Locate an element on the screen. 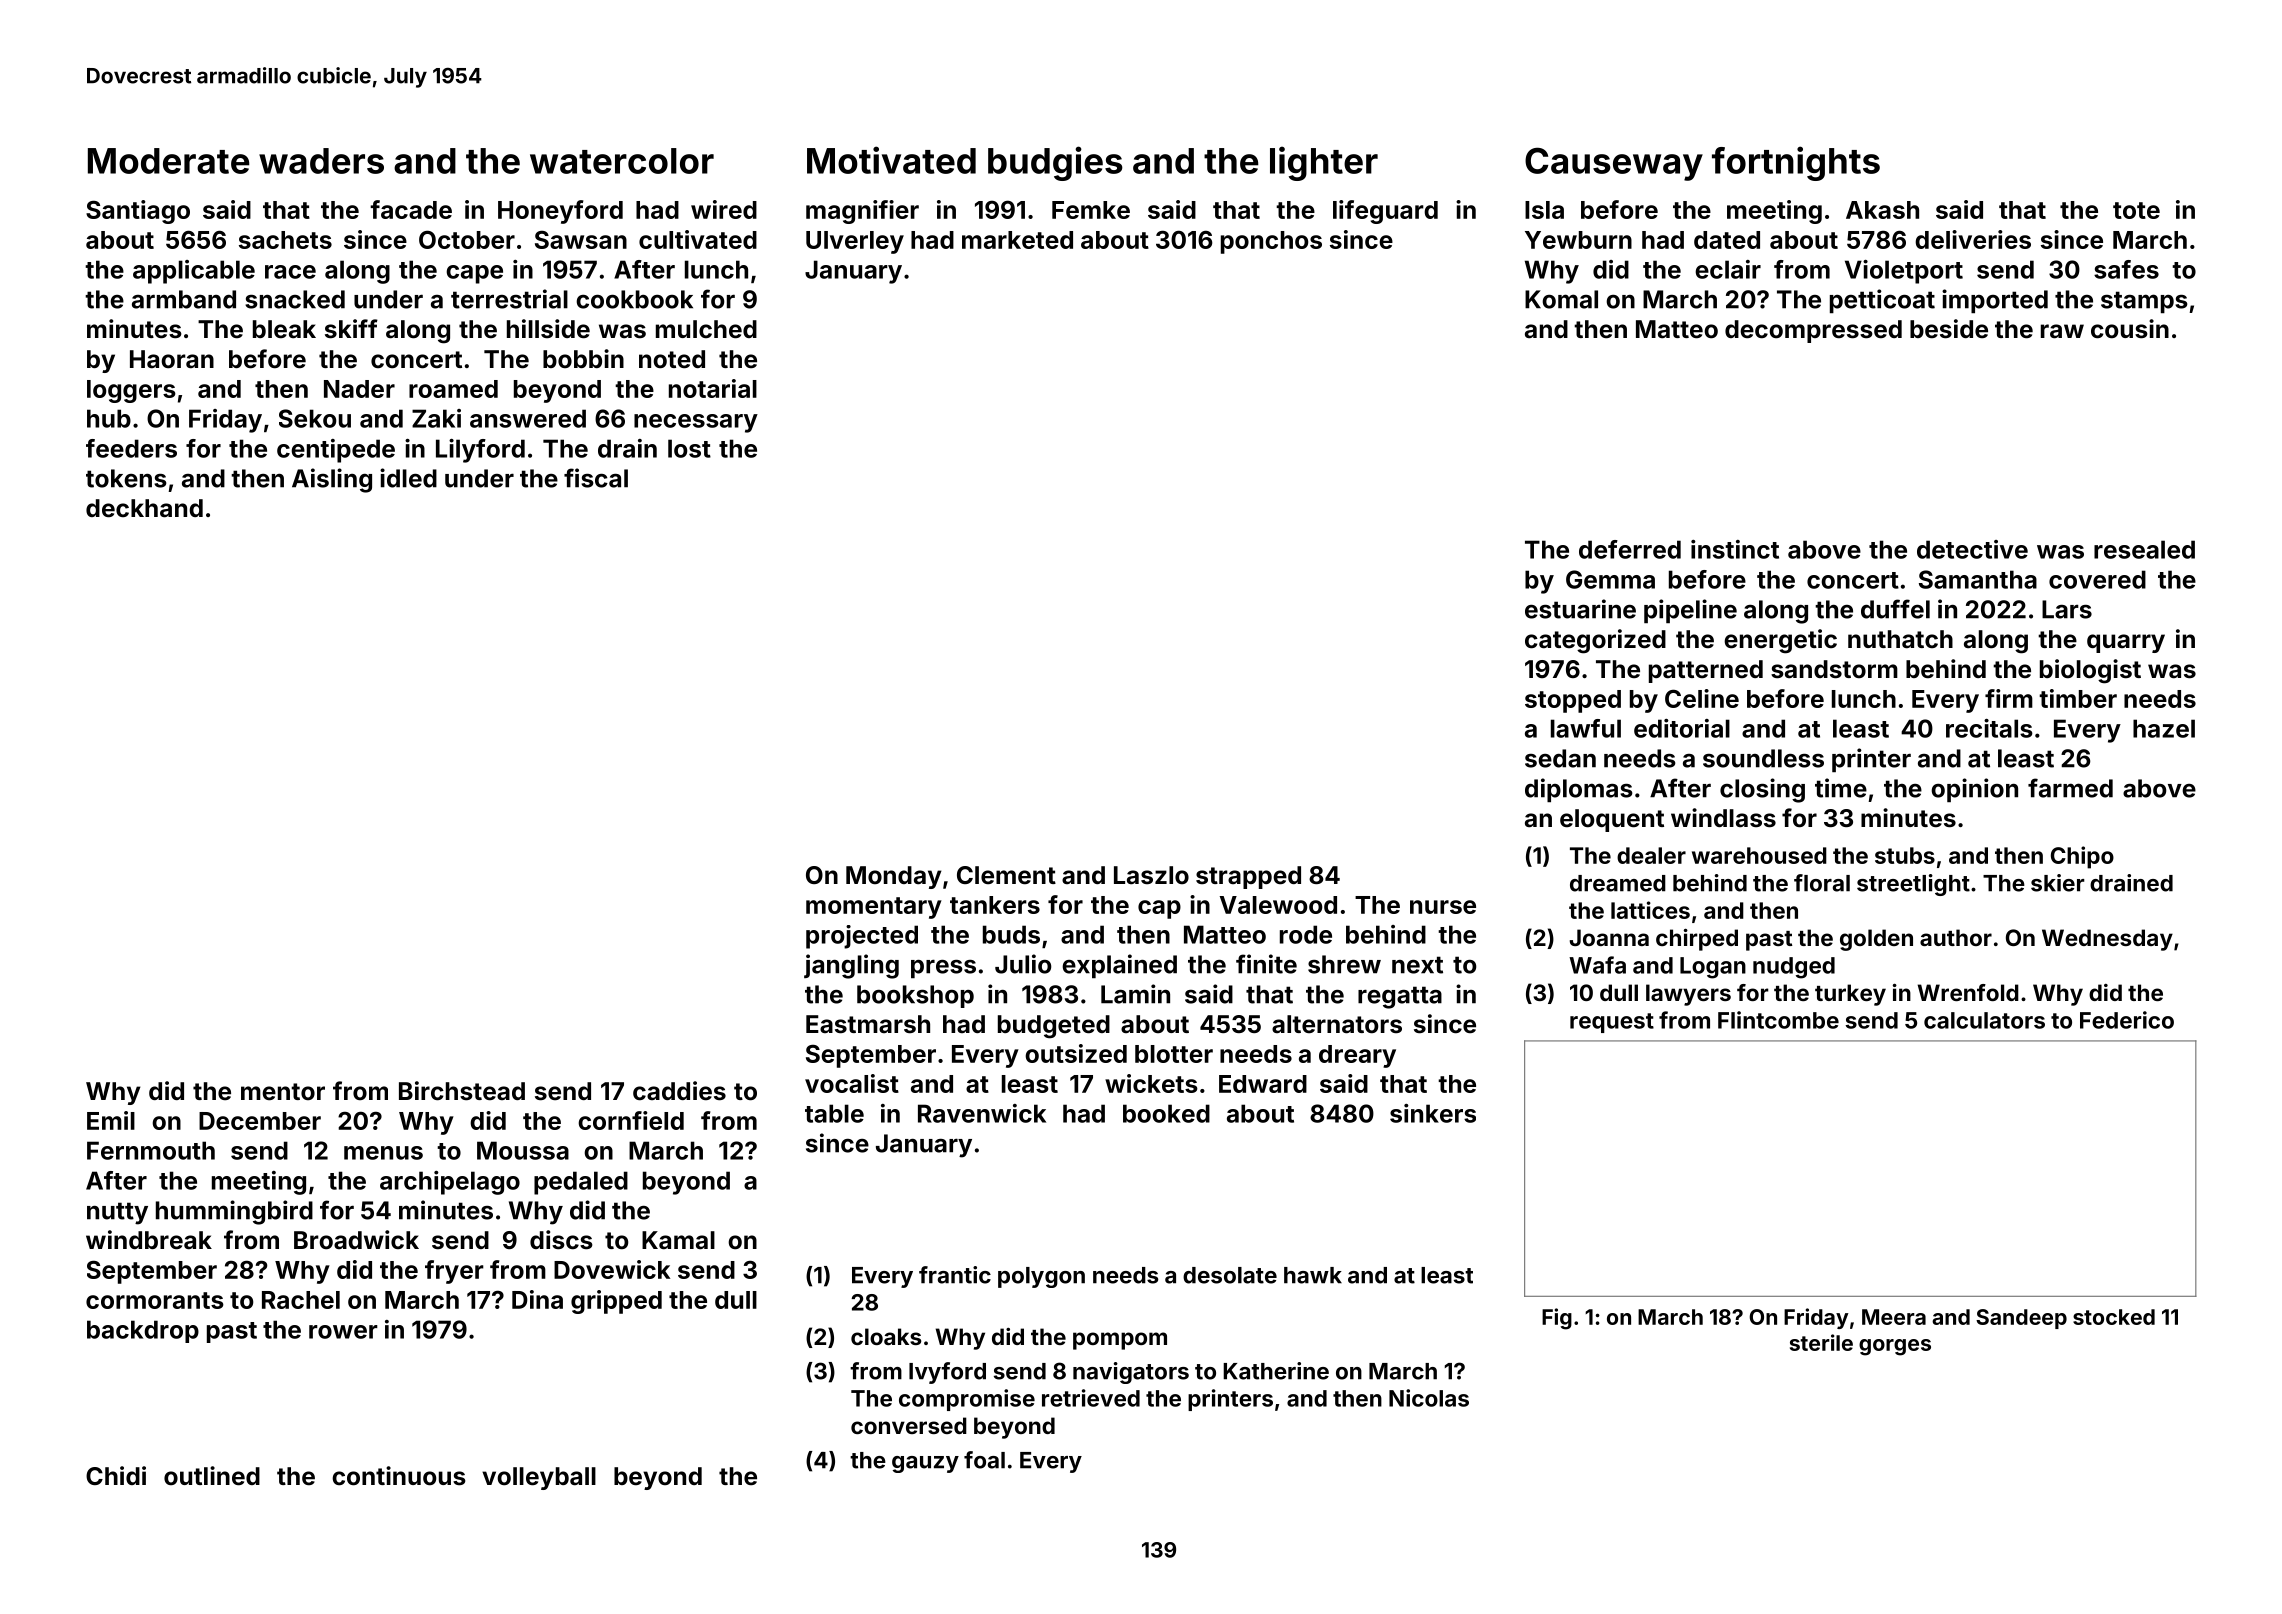 This screenshot has width=2282, height=1614. marketed is located at coordinates (1017, 240).
